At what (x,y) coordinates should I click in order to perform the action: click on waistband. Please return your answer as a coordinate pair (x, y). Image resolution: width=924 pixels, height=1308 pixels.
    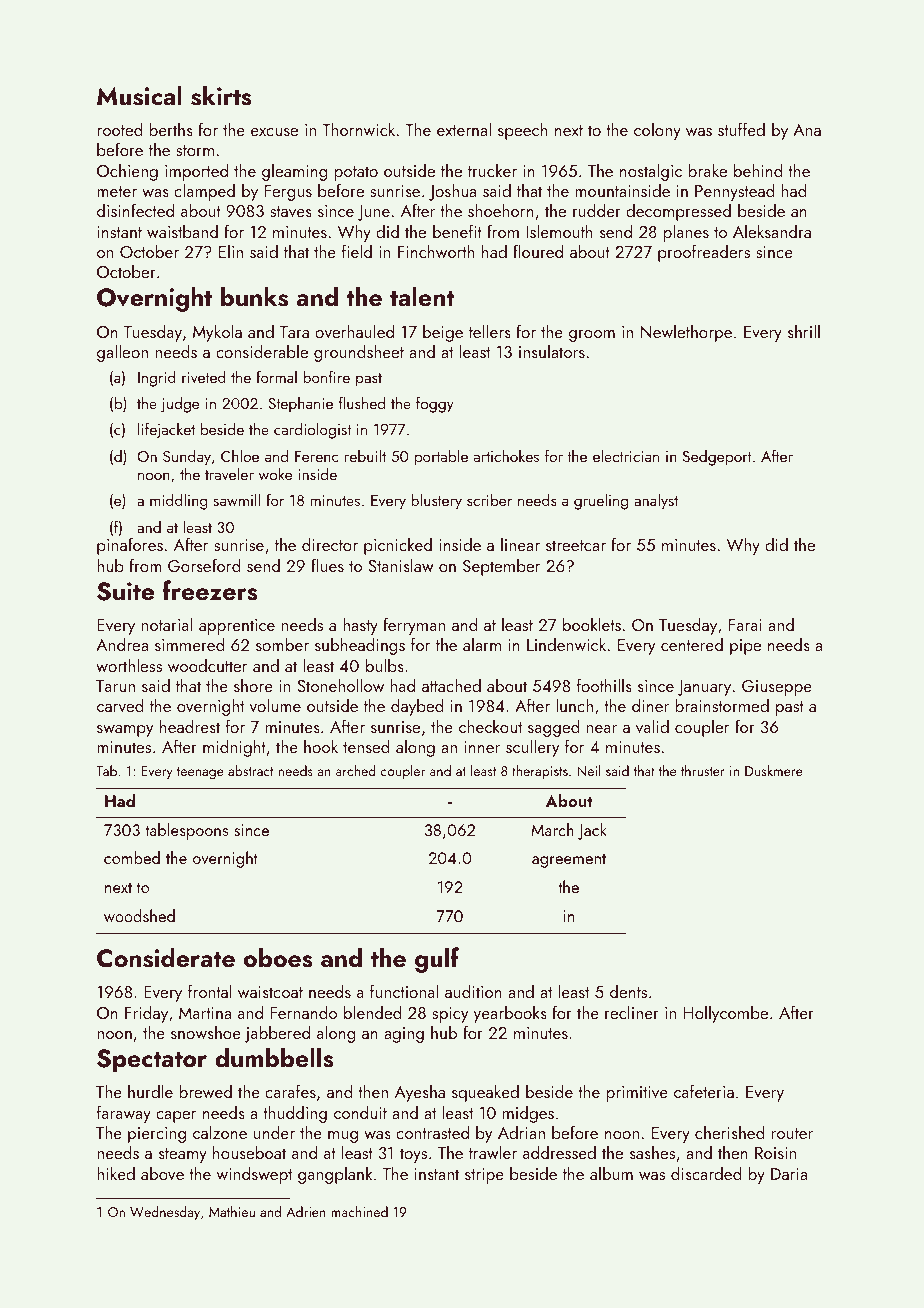
    Looking at the image, I should click on (182, 231).
